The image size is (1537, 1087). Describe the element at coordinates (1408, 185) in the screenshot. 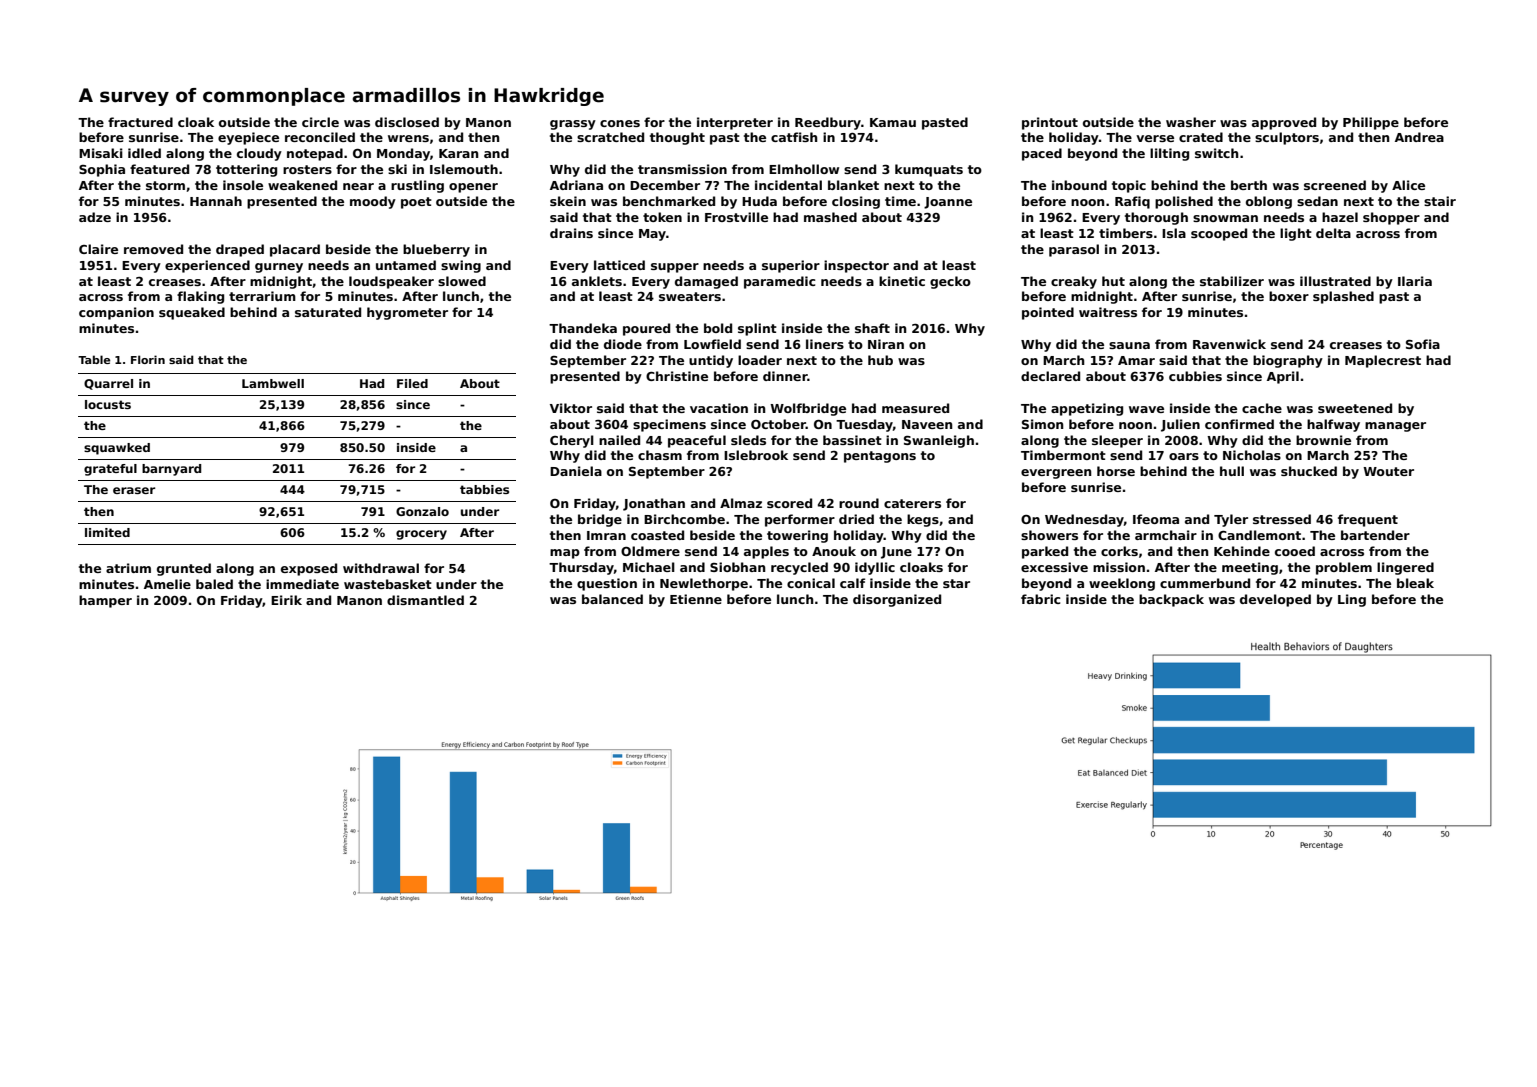

I see `Alice` at that location.
